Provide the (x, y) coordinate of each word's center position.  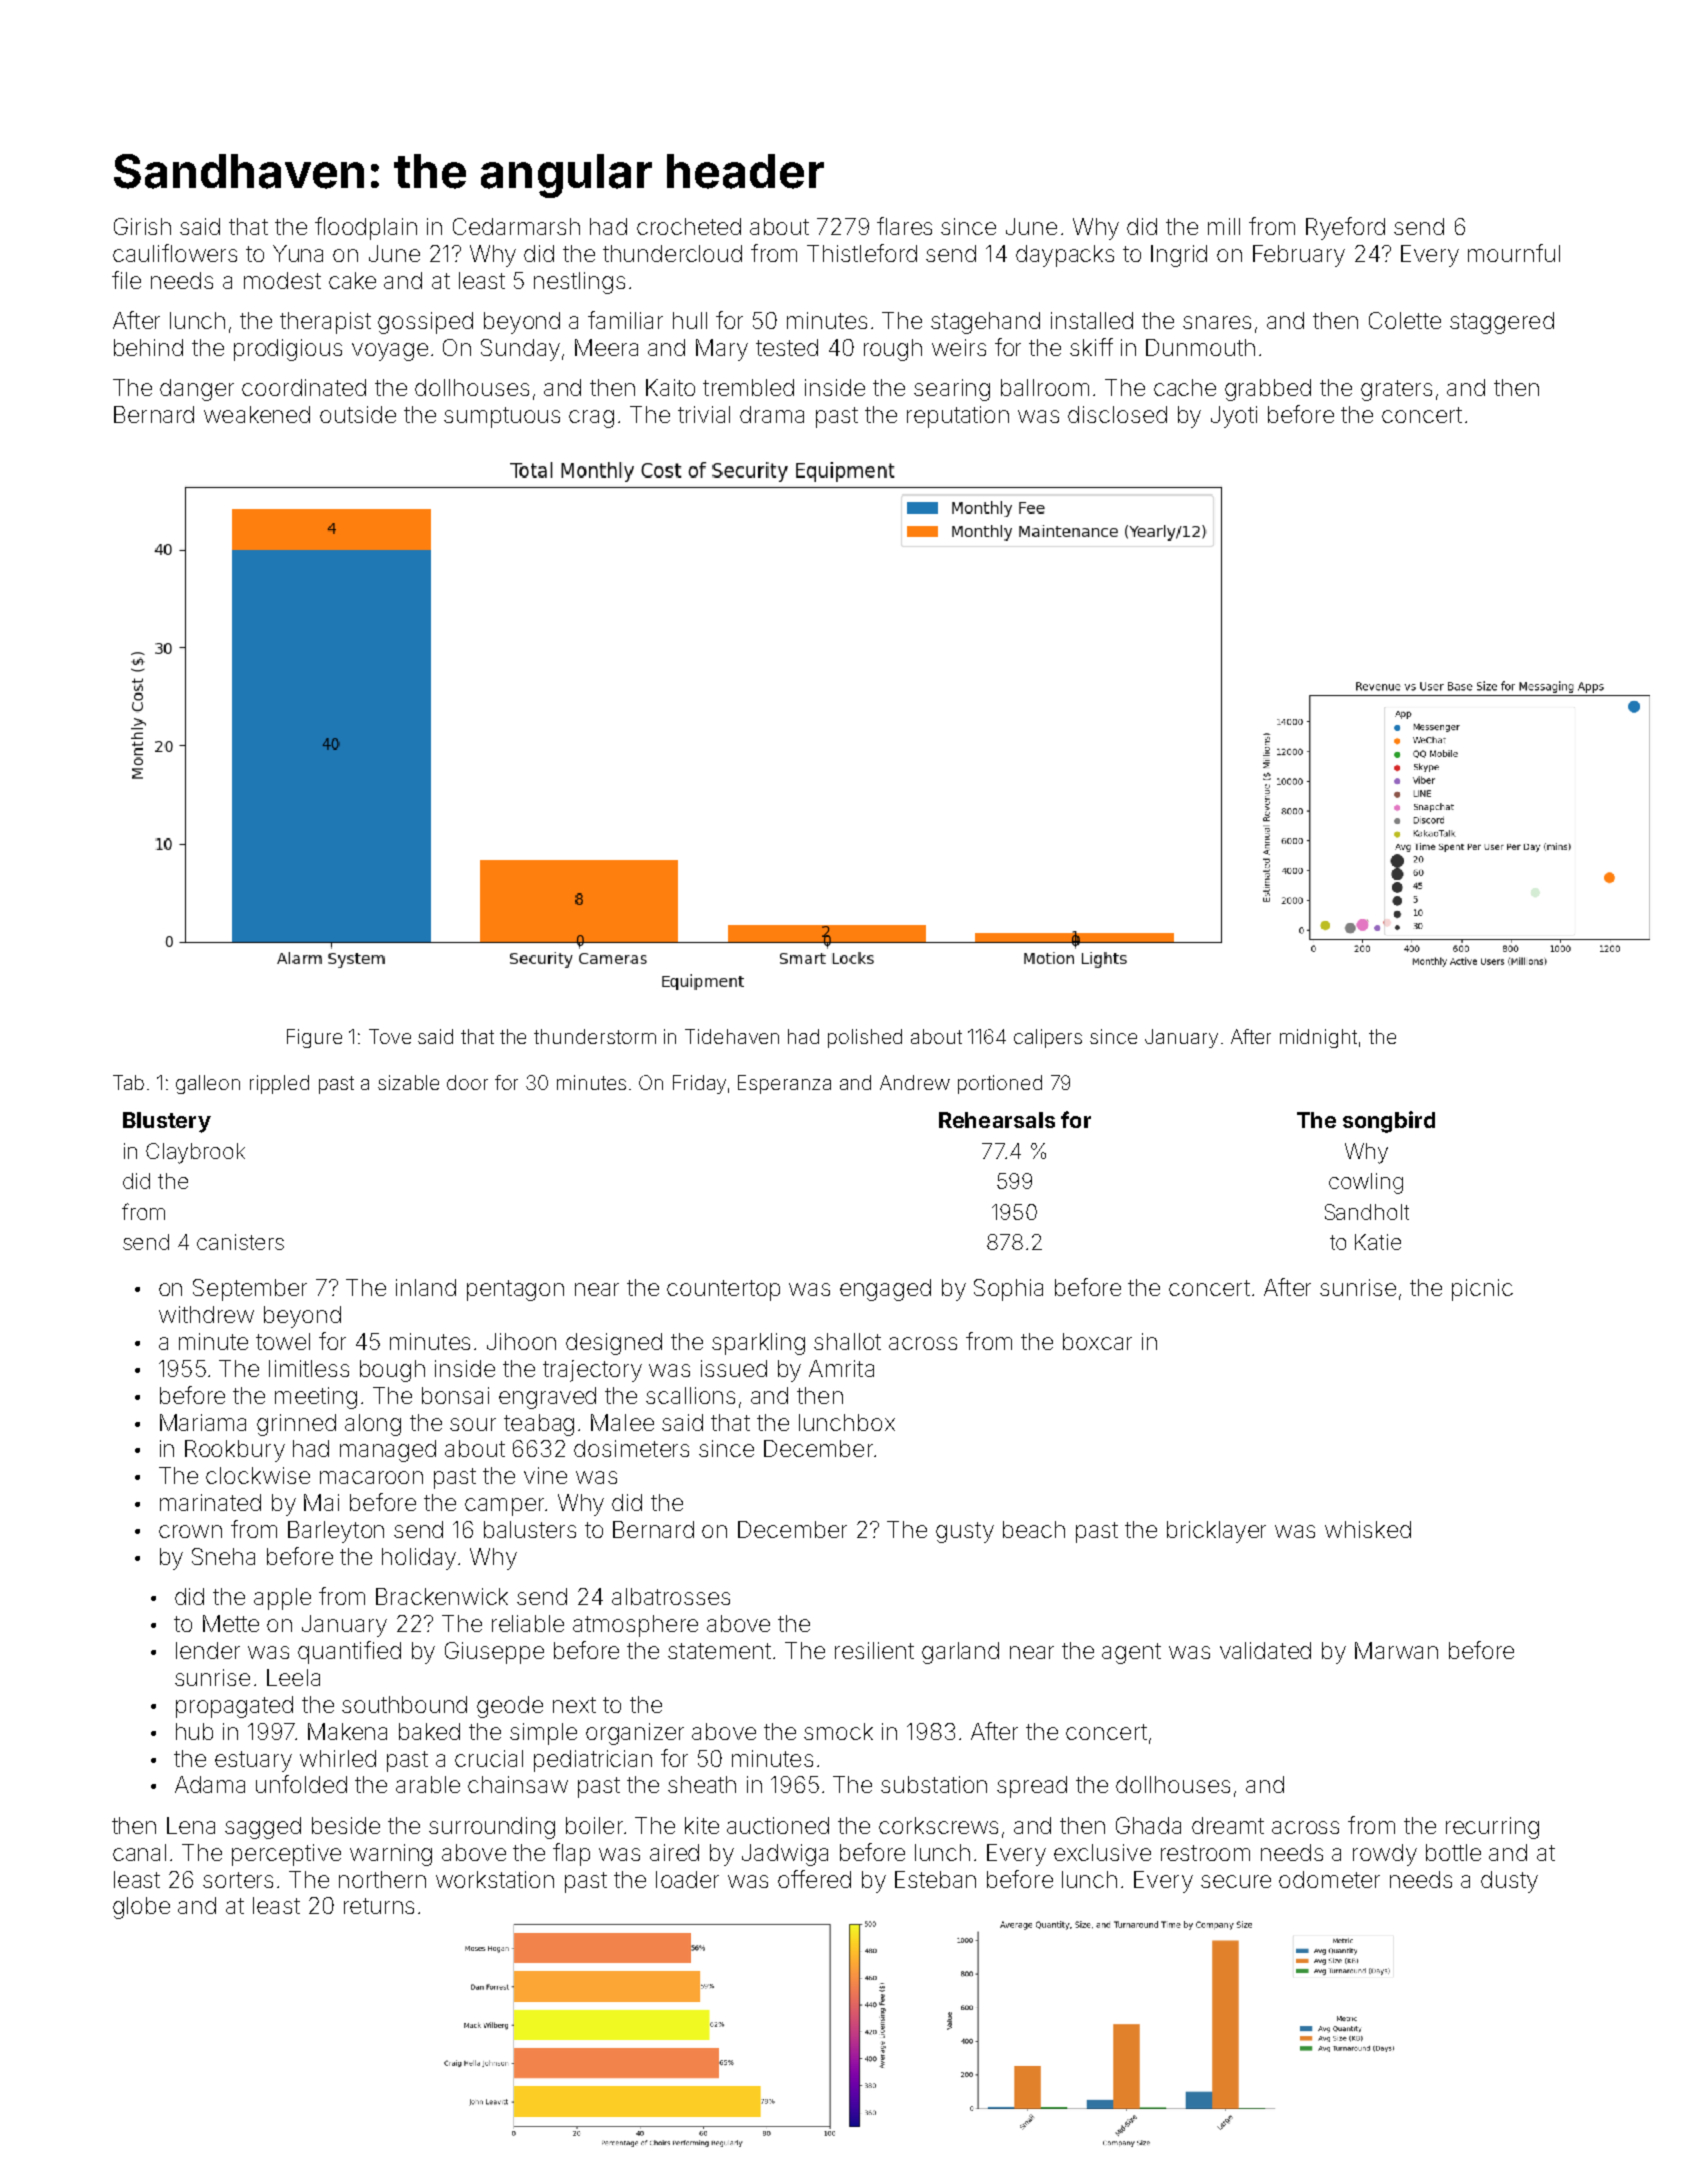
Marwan (1396, 1650)
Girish (142, 226)
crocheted (689, 226)
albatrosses (671, 1596)
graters (1396, 390)
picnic (1482, 1290)
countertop (723, 1290)
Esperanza (784, 1084)
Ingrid (1179, 256)
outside (358, 414)
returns (379, 1906)
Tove (390, 1036)
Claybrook (195, 1153)
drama (772, 414)
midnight (1318, 1038)
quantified (349, 1652)
